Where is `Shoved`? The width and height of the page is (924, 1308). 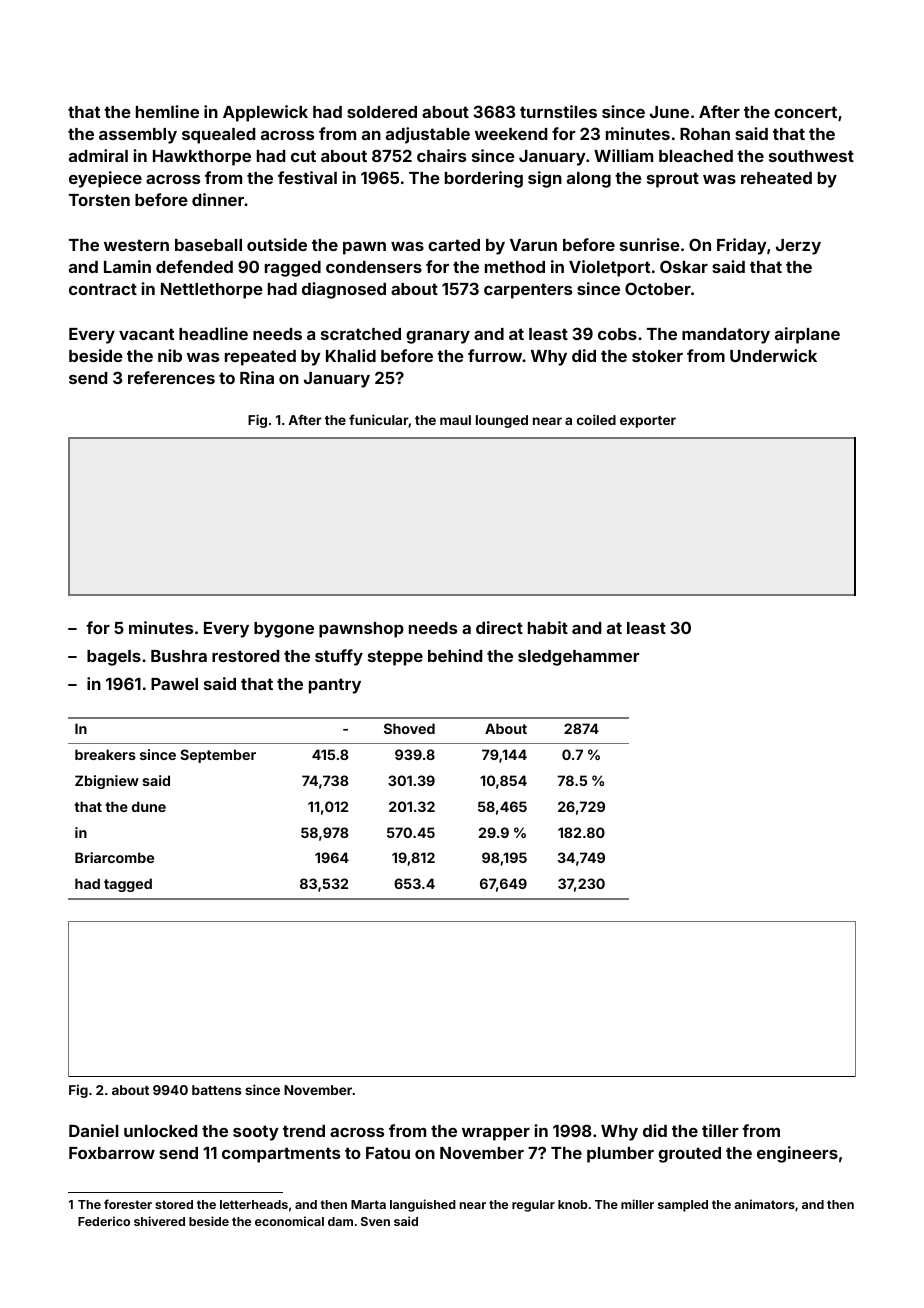 Shoved is located at coordinates (409, 728).
